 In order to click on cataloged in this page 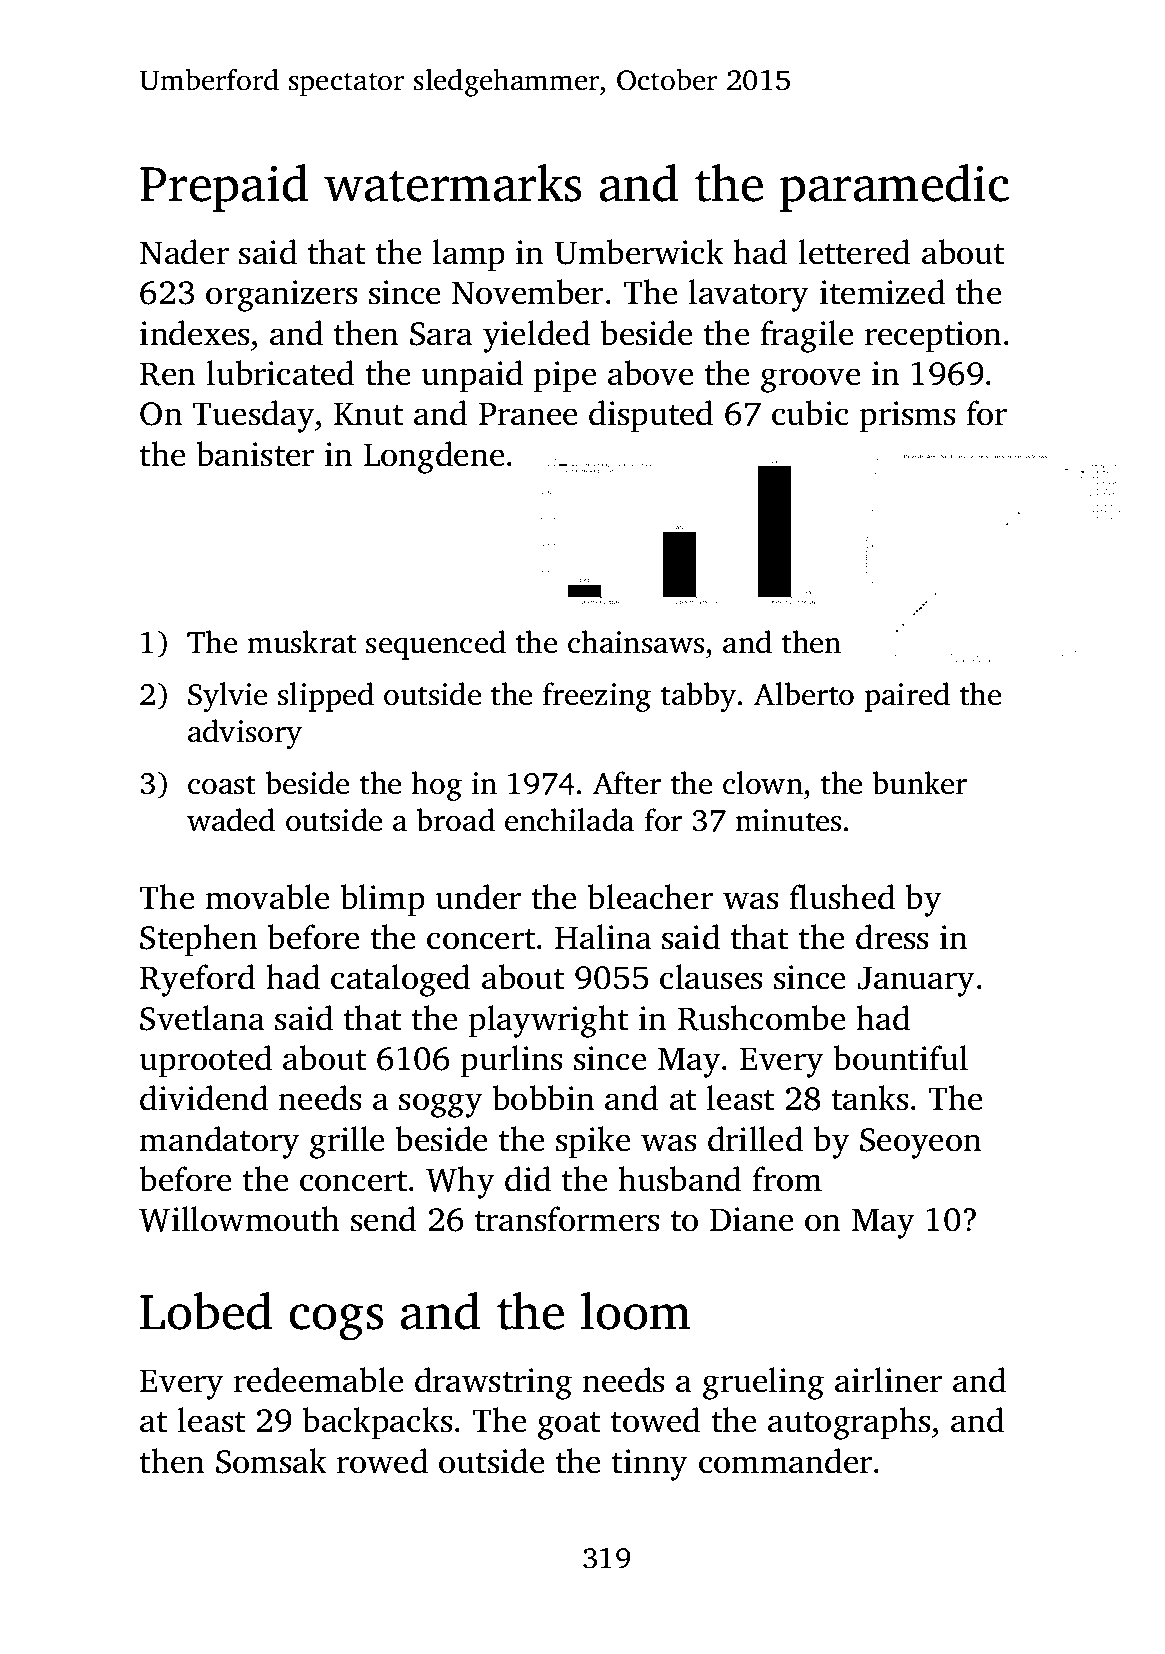, I will do `click(400, 980)`.
